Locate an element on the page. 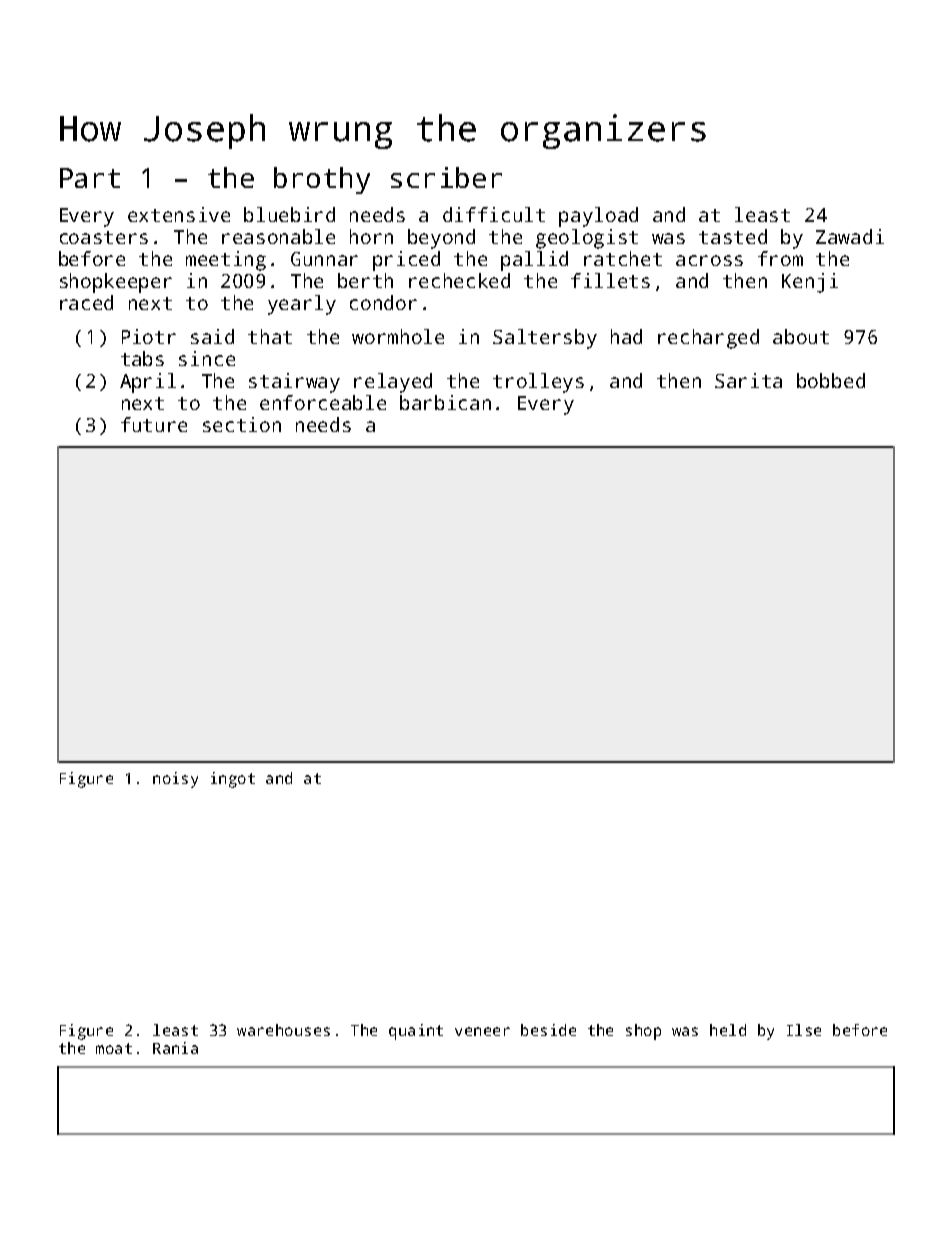 Image resolution: width=952 pixels, height=1233 pixels. wormhole is located at coordinates (398, 336).
